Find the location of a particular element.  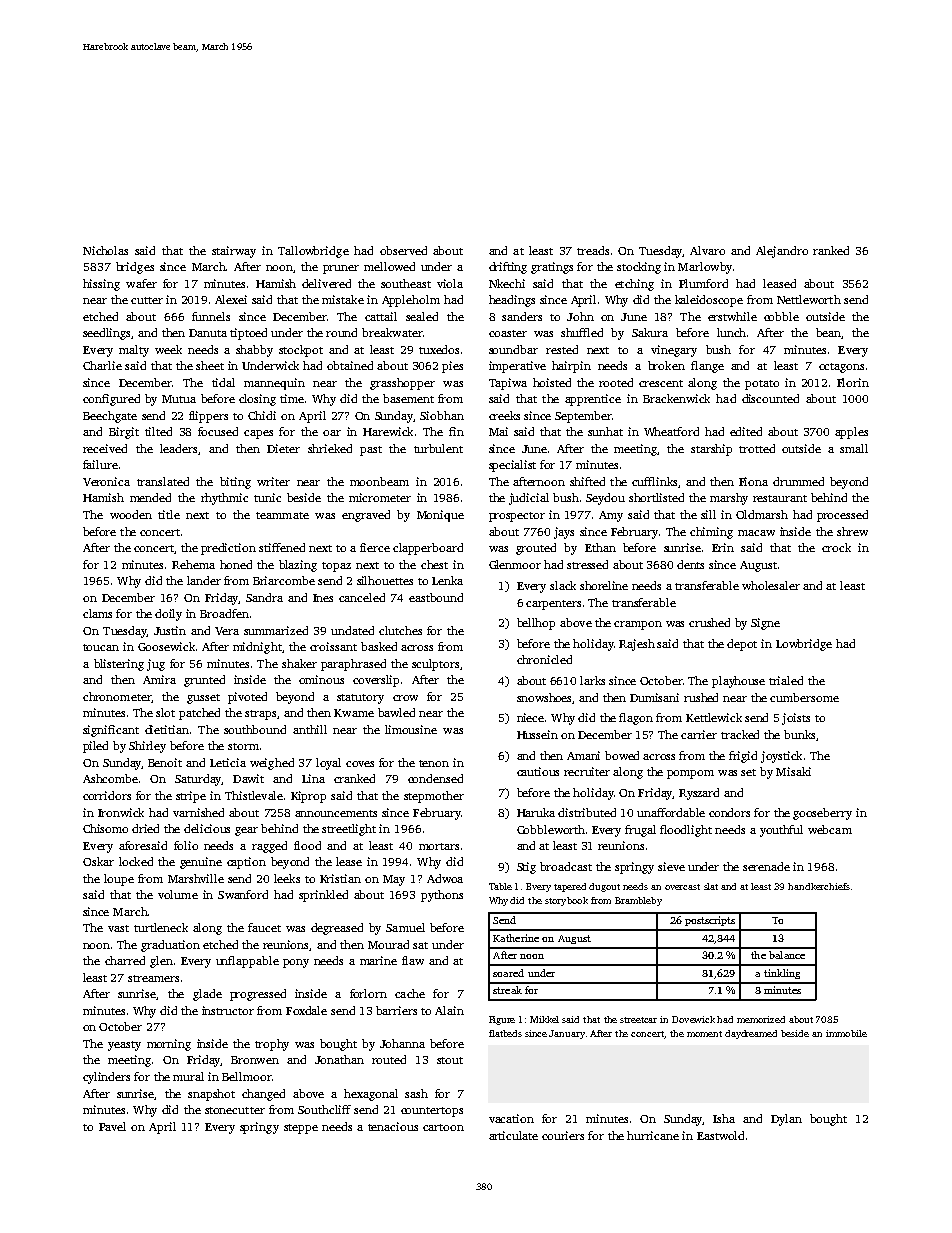

hissing is located at coordinates (101, 285).
